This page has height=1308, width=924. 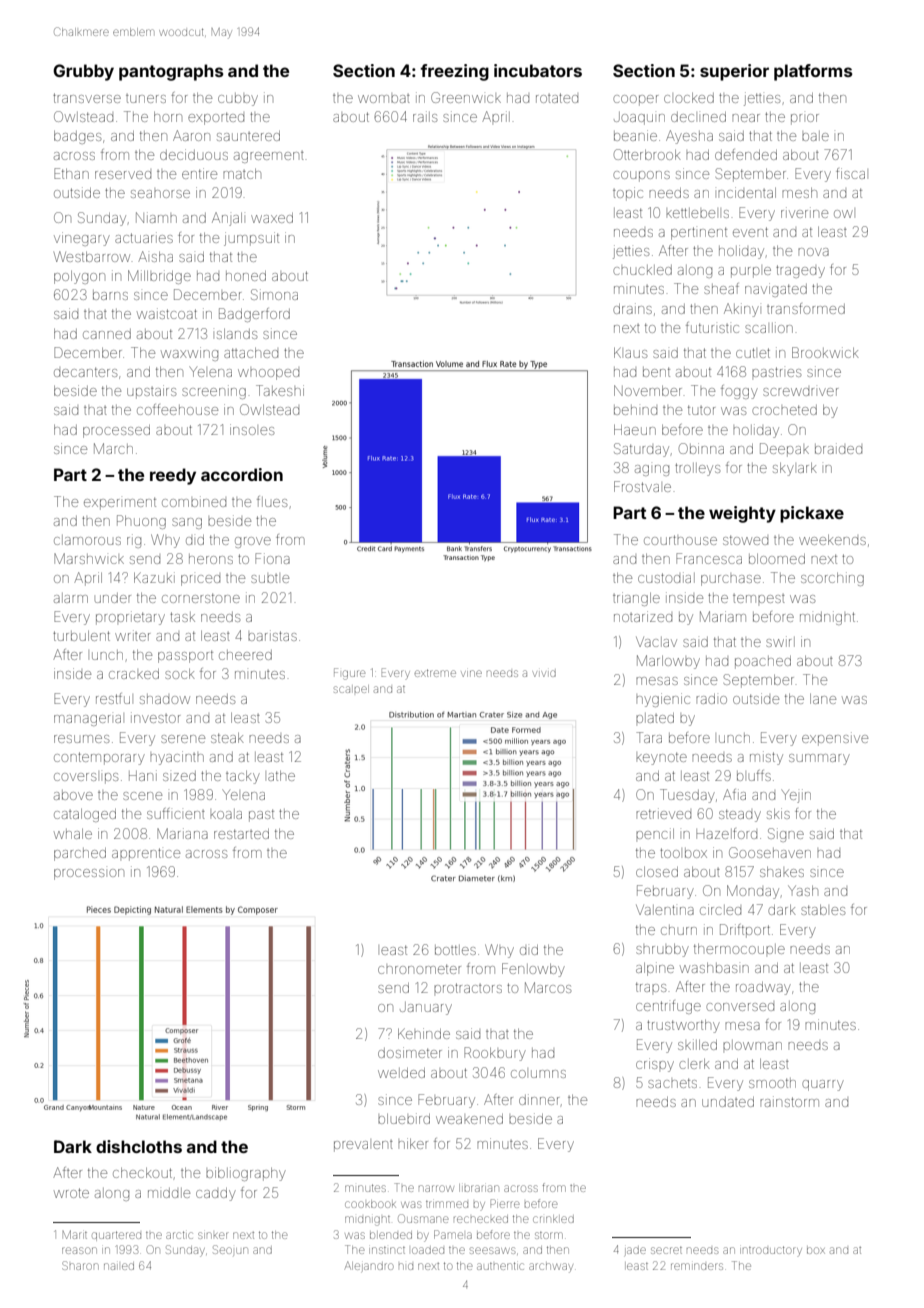 What do you see at coordinates (194, 501) in the page?
I see `combined` at bounding box center [194, 501].
